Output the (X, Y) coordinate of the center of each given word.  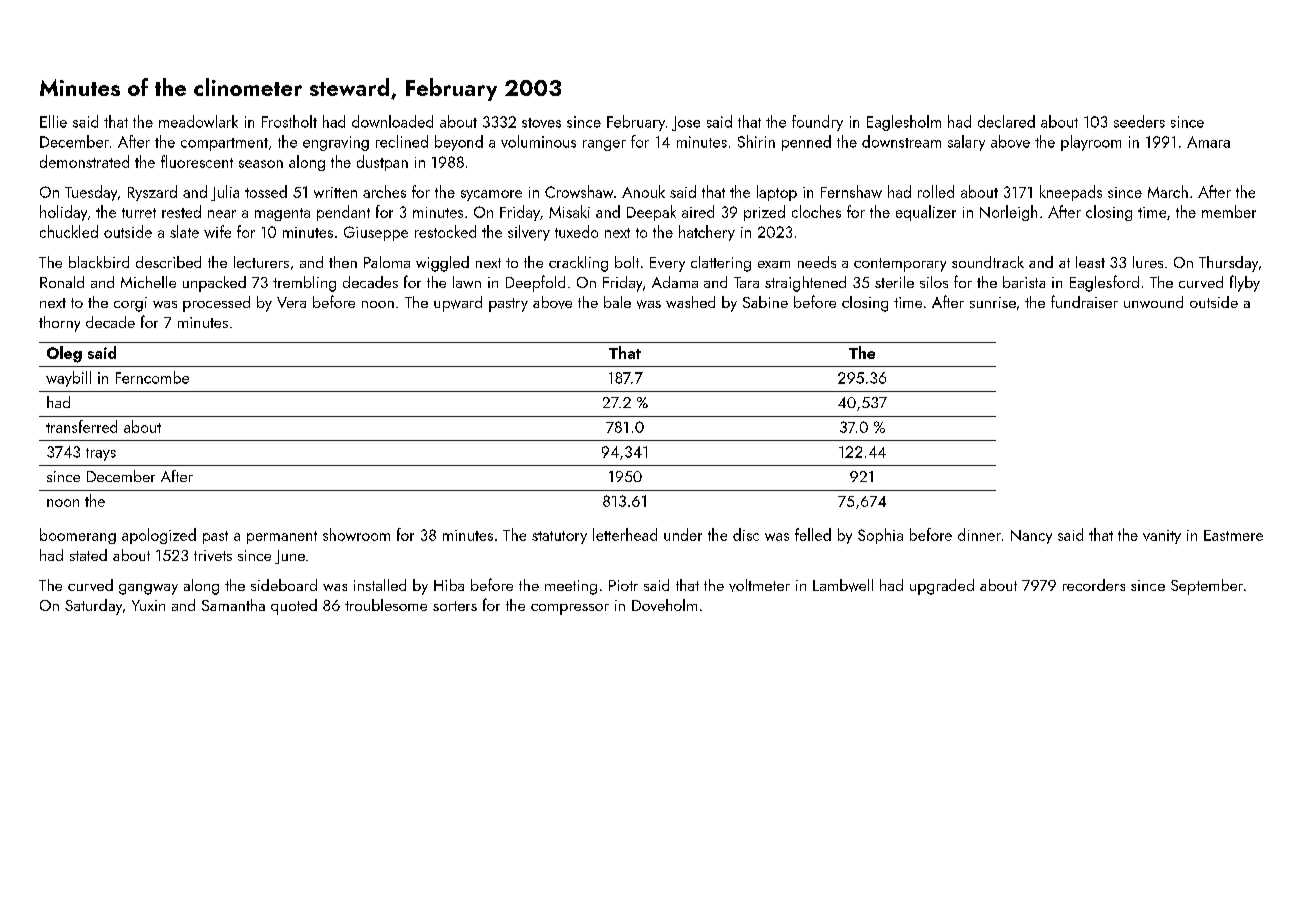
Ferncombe (152, 377)
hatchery (707, 233)
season (261, 164)
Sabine (765, 302)
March (1168, 191)
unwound (1153, 302)
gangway (148, 589)
